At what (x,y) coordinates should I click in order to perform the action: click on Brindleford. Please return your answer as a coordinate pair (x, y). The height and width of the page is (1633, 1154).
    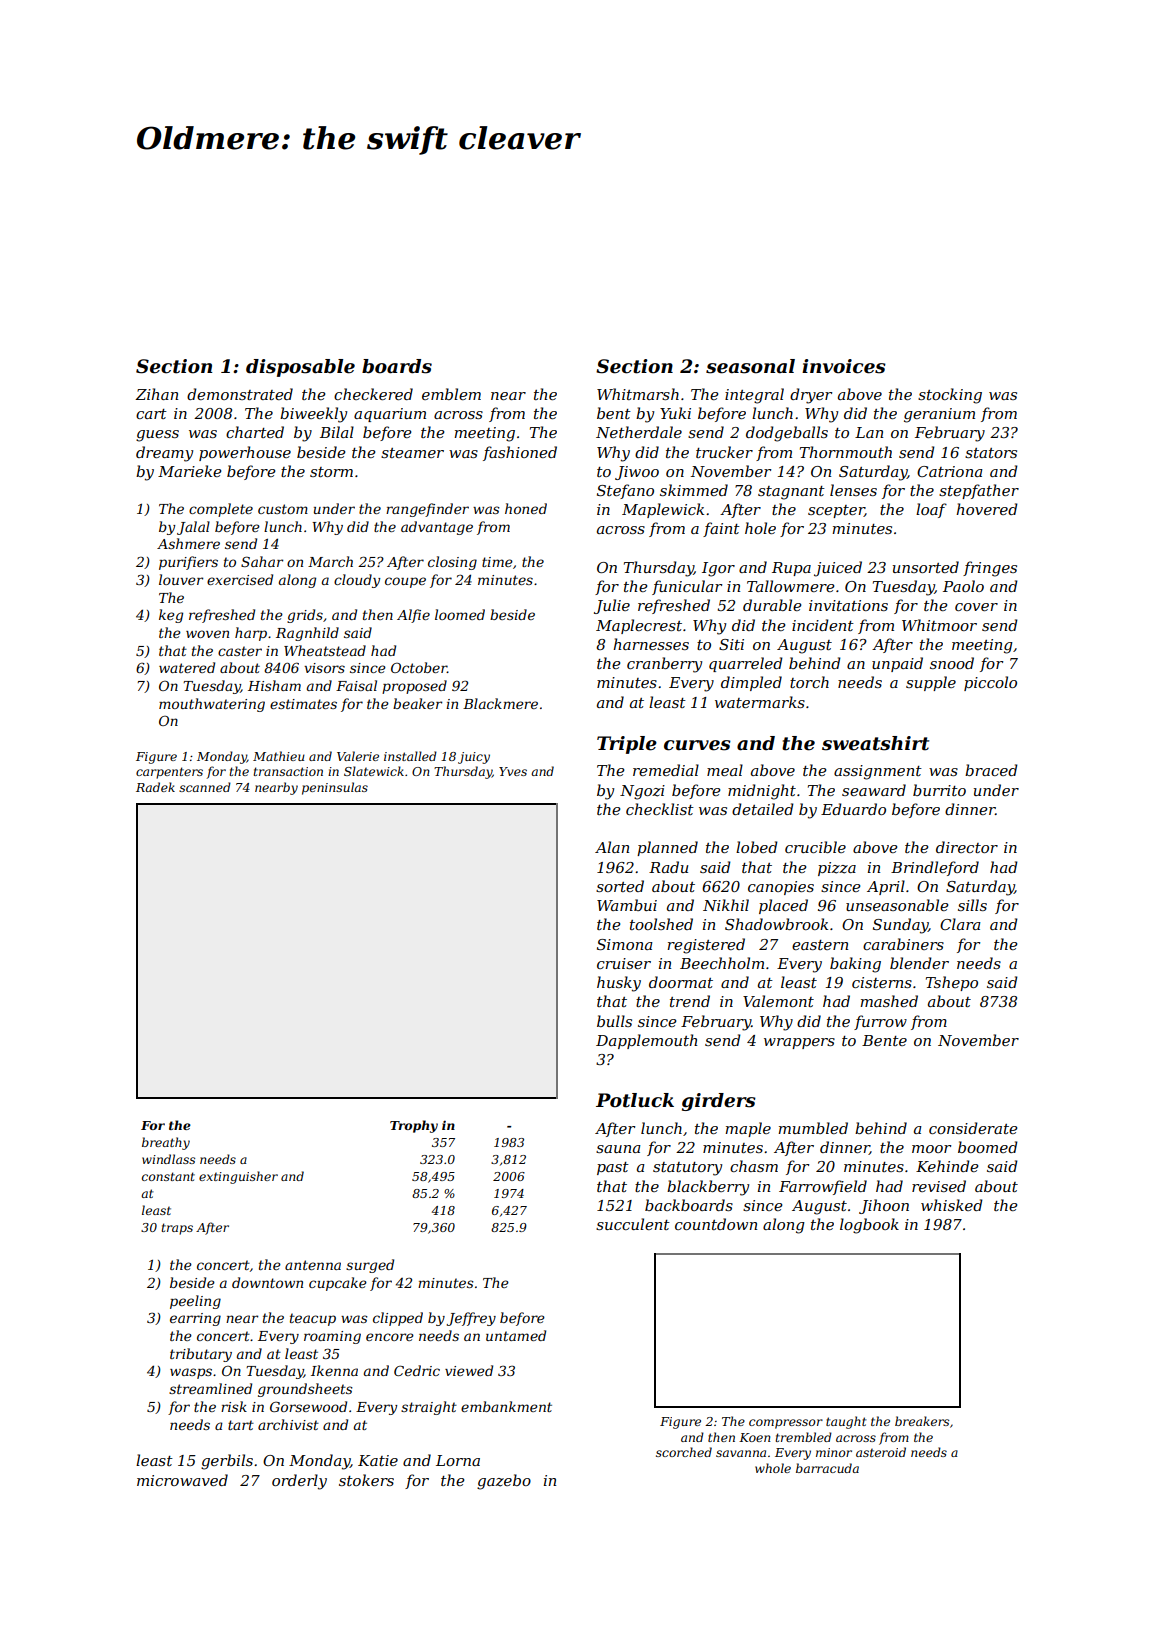
    Looking at the image, I should click on (935, 868).
